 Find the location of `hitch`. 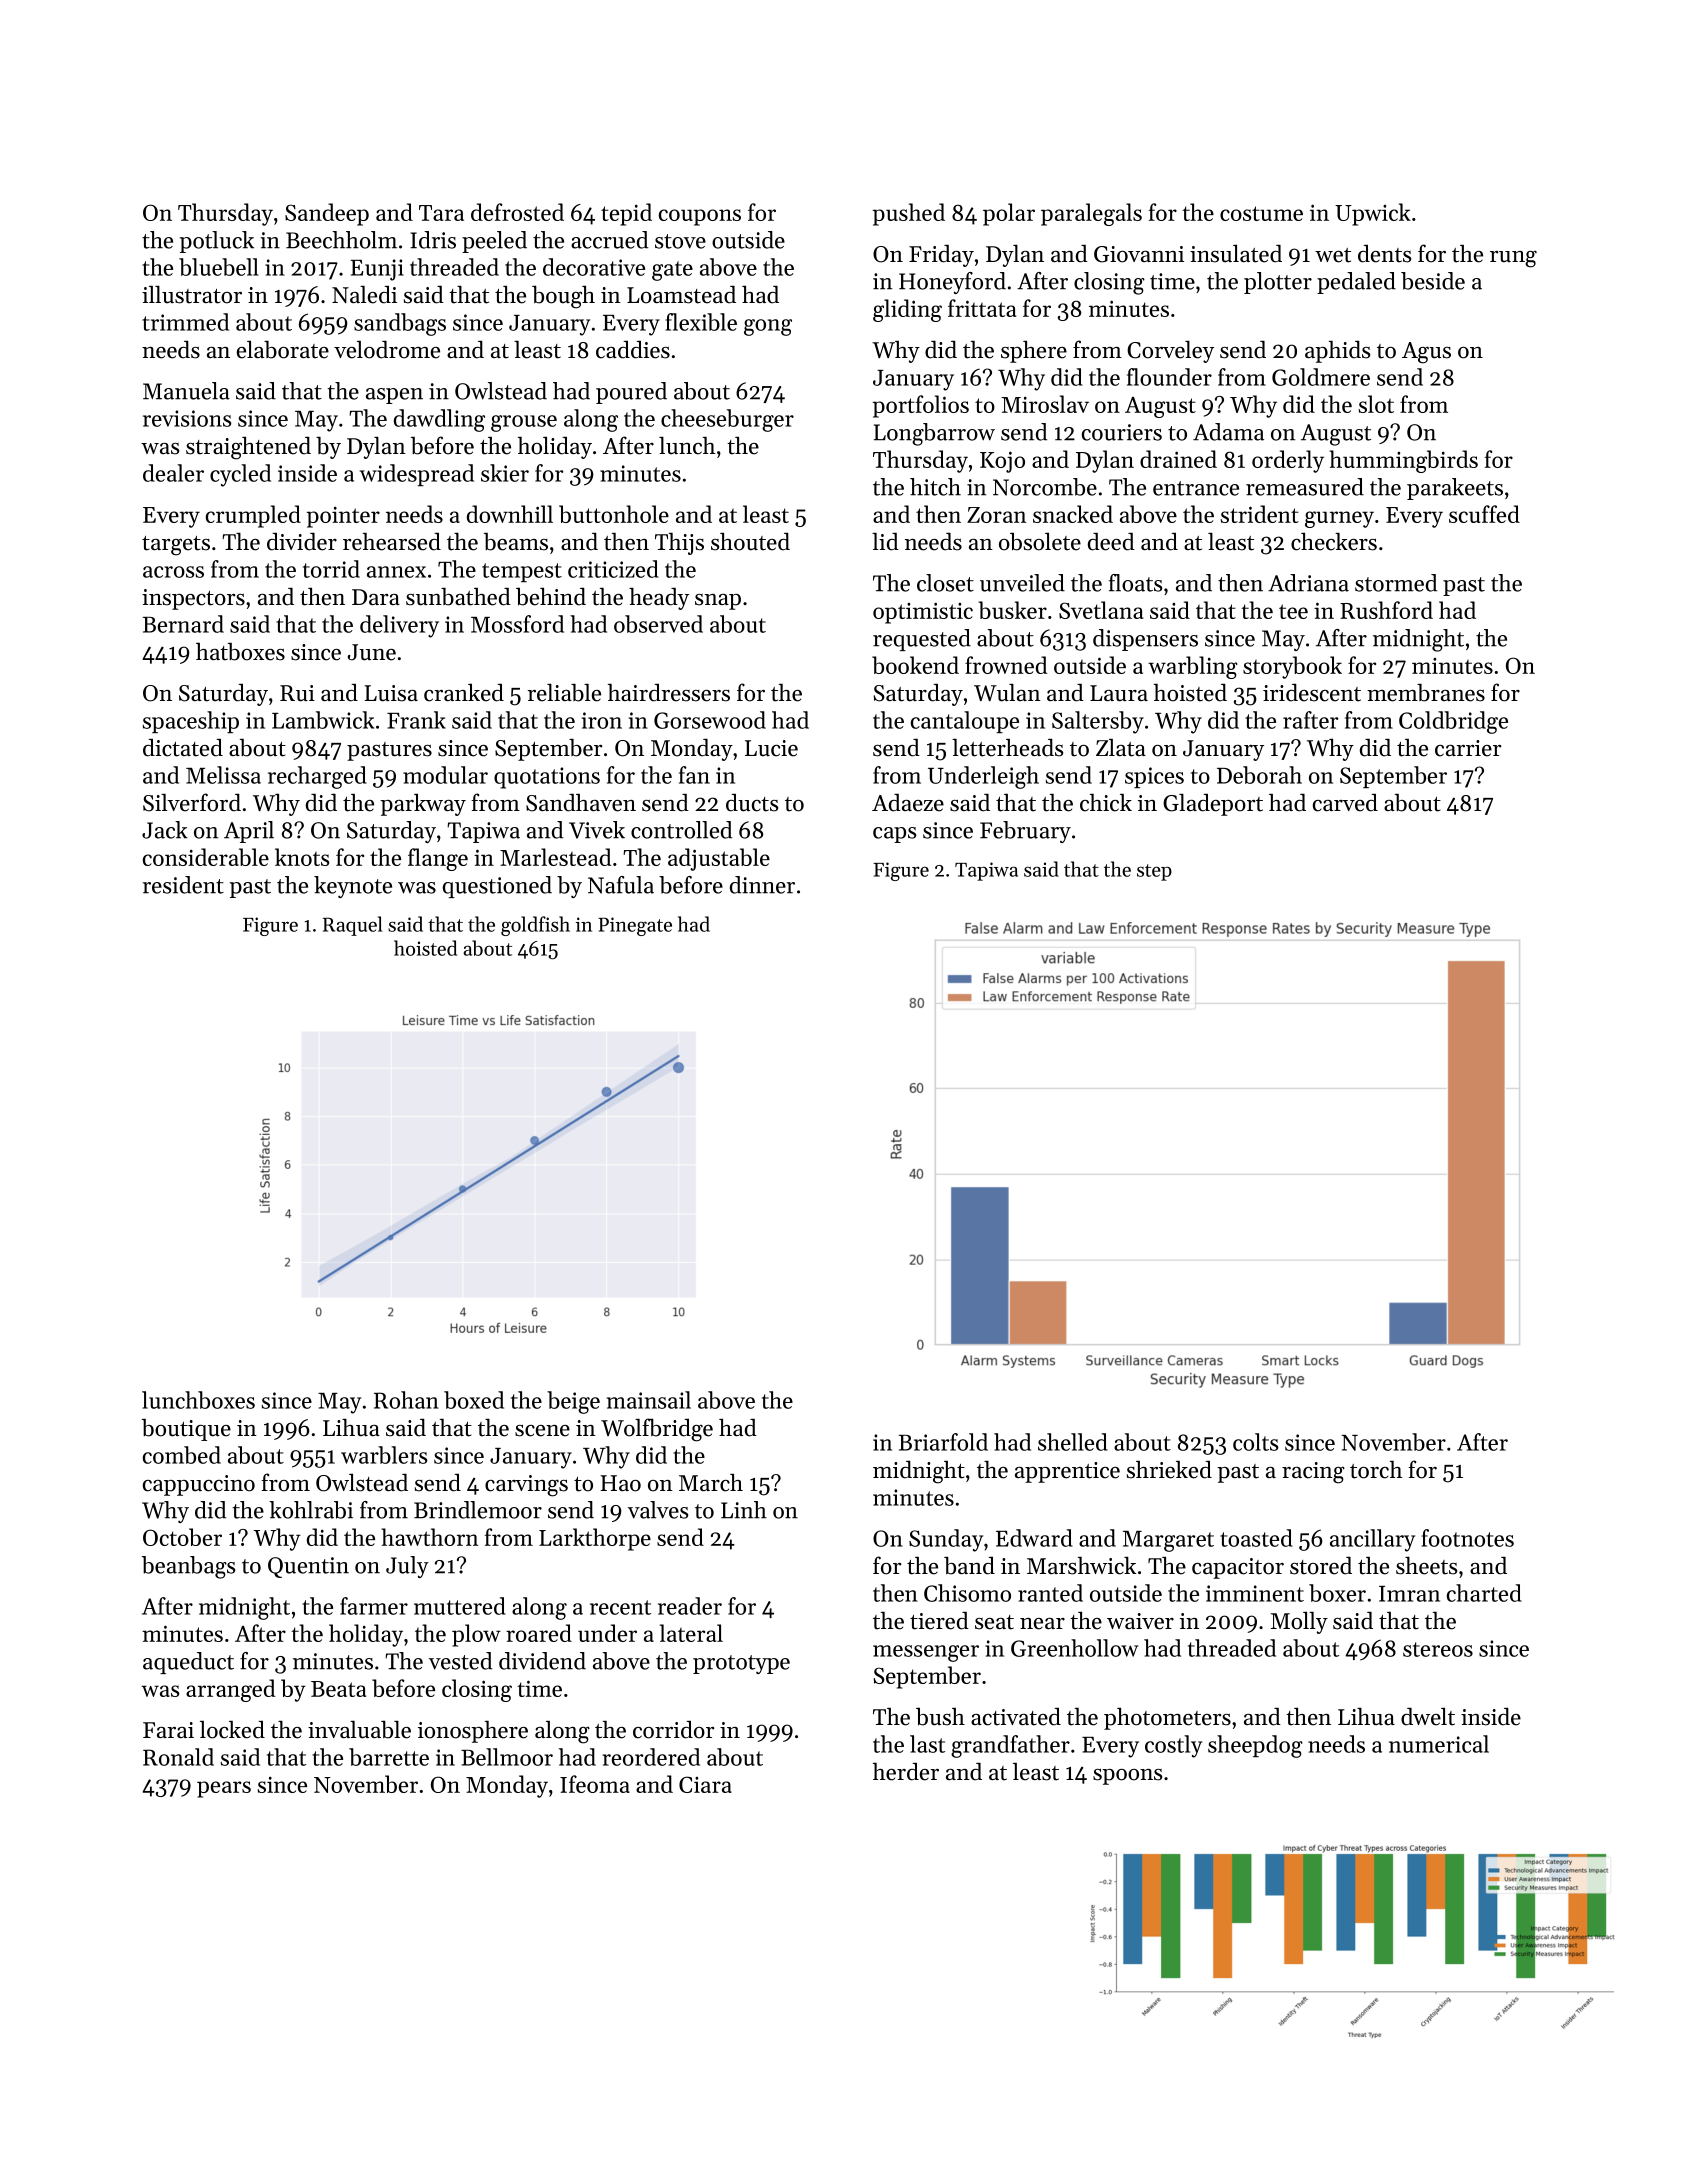

hitch is located at coordinates (935, 487).
